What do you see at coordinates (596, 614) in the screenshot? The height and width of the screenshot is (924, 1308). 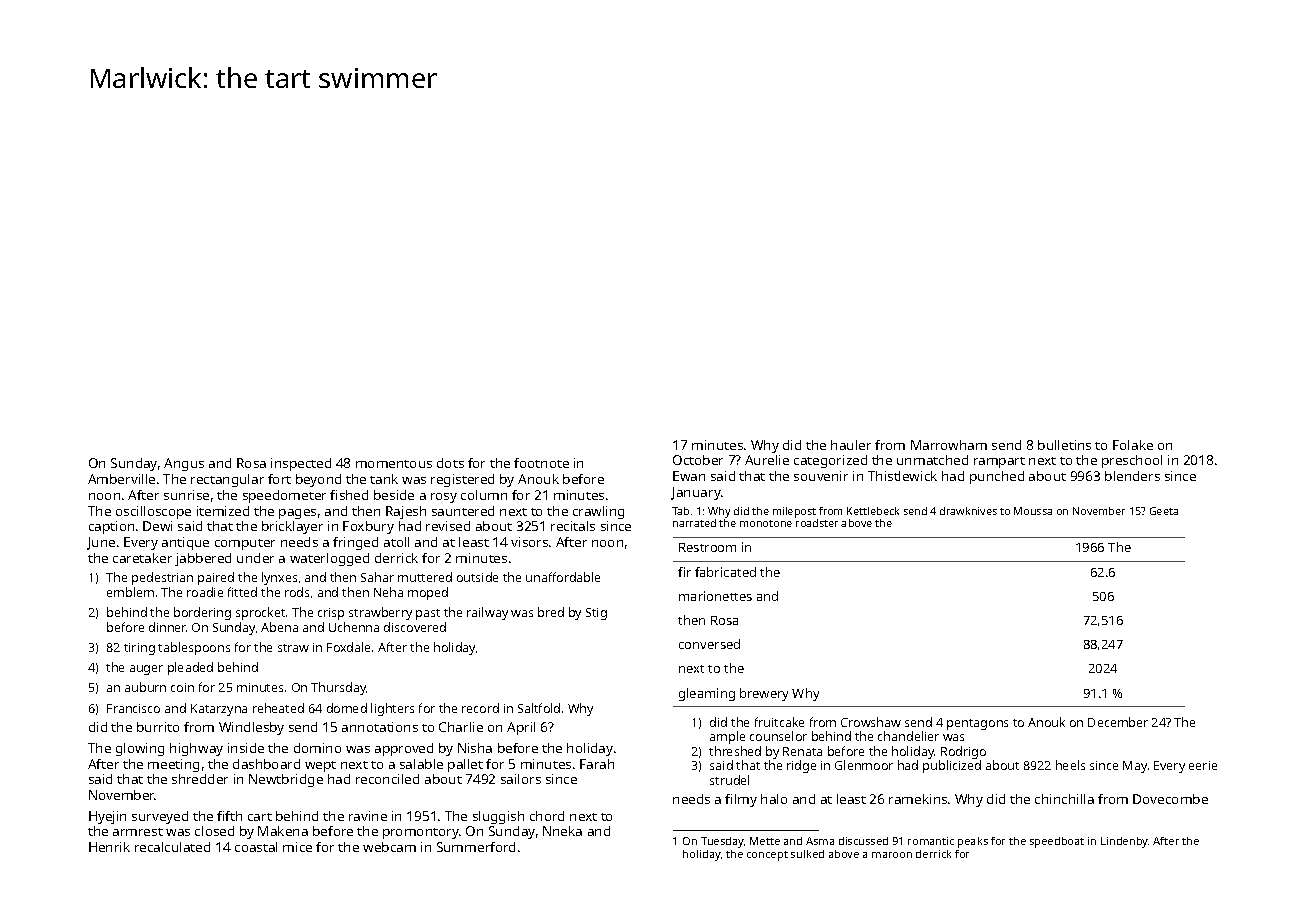 I see `Stig` at bounding box center [596, 614].
